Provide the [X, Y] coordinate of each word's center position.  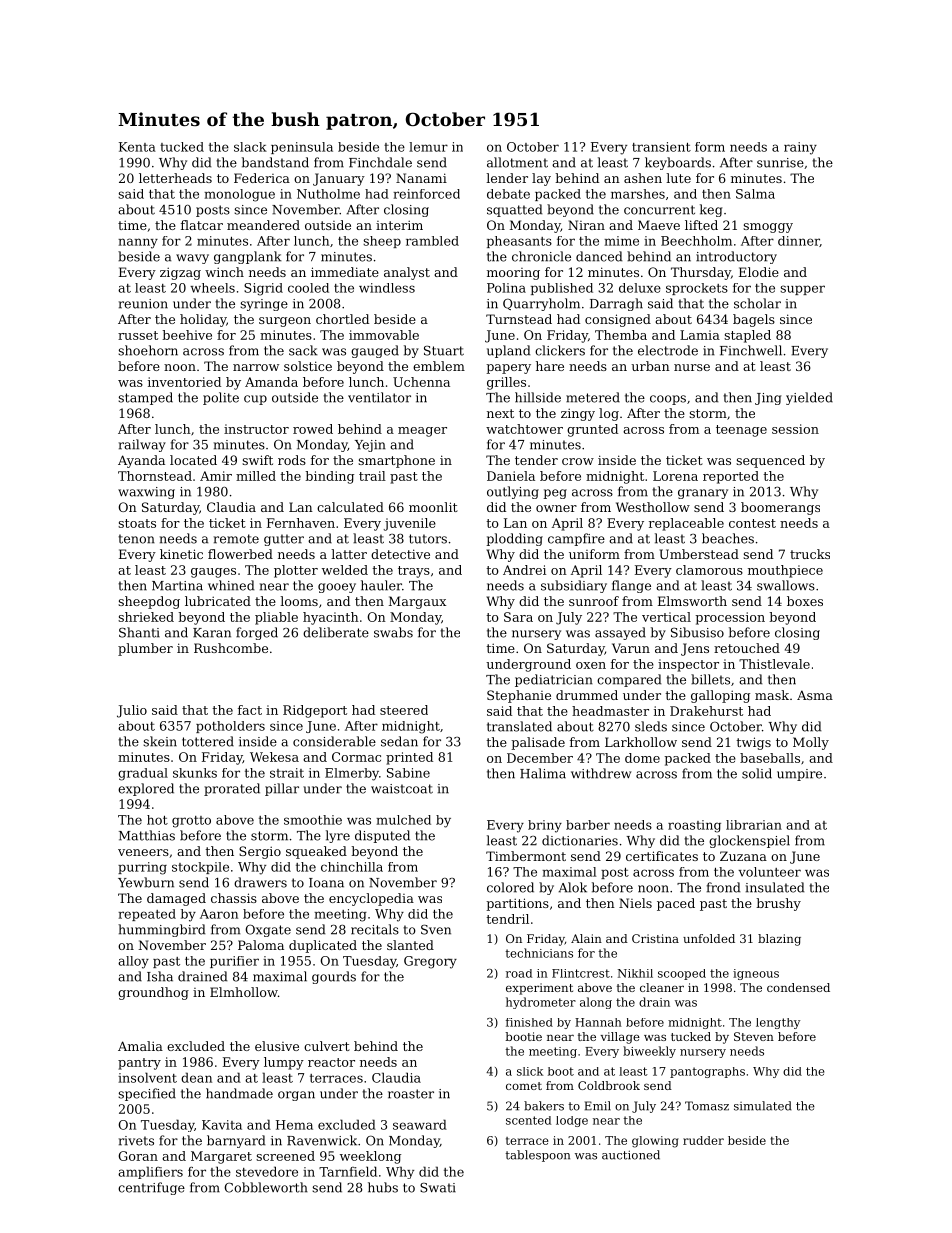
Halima [543, 773]
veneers [143, 852]
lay [541, 179]
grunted [592, 430]
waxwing [146, 493]
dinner [799, 241]
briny [545, 826]
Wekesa [274, 757]
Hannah [598, 1022]
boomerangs [780, 508]
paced [676, 904]
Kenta [137, 147]
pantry [139, 1064]
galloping [720, 696]
